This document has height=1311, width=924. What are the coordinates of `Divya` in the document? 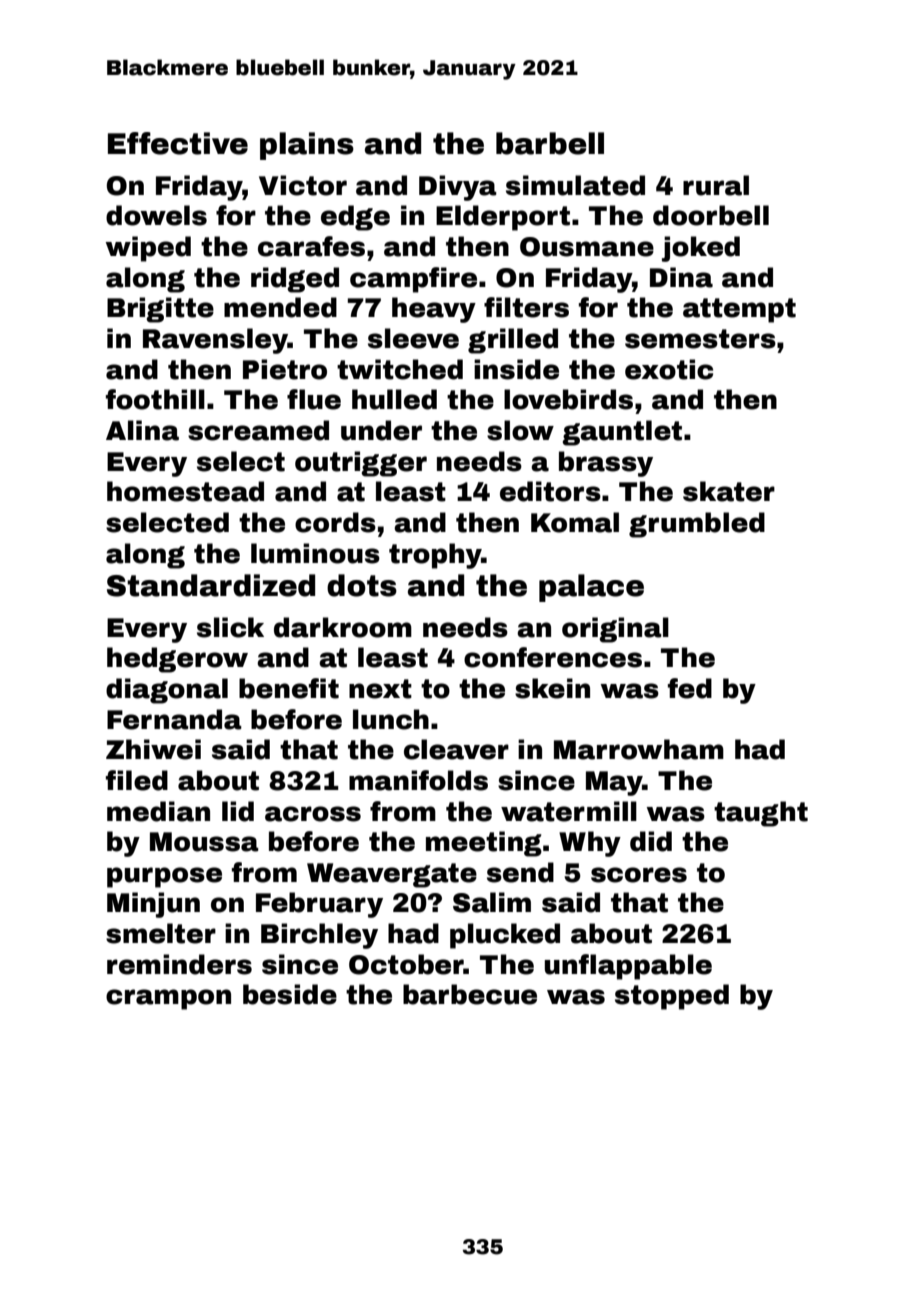 It's located at (458, 188).
